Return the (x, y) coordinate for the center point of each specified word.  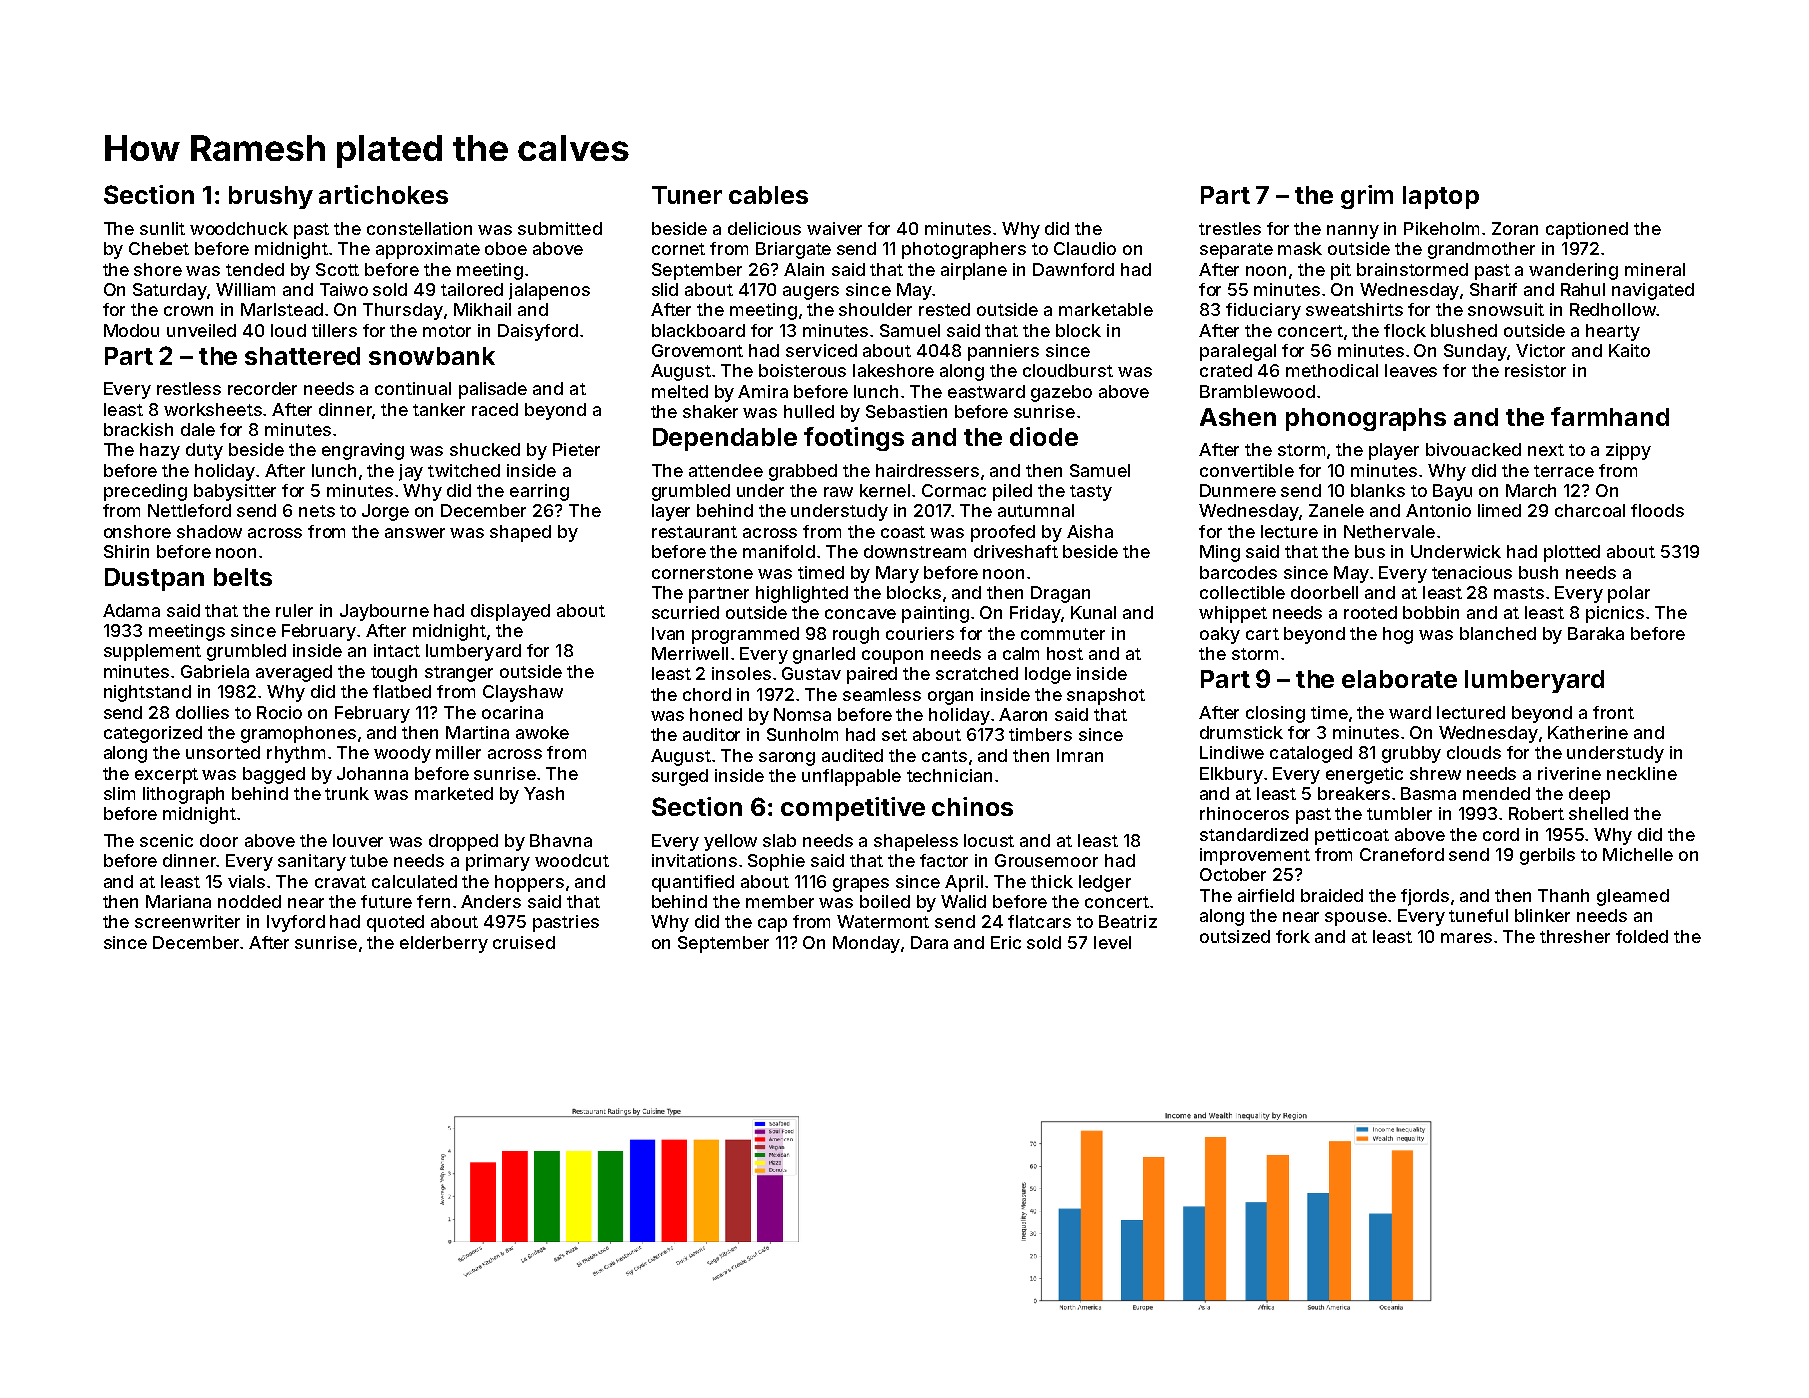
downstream (915, 551)
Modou (131, 330)
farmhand (1610, 416)
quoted (395, 923)
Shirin (126, 551)
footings (854, 439)
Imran (1080, 755)
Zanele (1336, 510)
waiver (834, 228)
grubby (1411, 754)
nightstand (147, 693)
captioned (1587, 230)
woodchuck (239, 228)
